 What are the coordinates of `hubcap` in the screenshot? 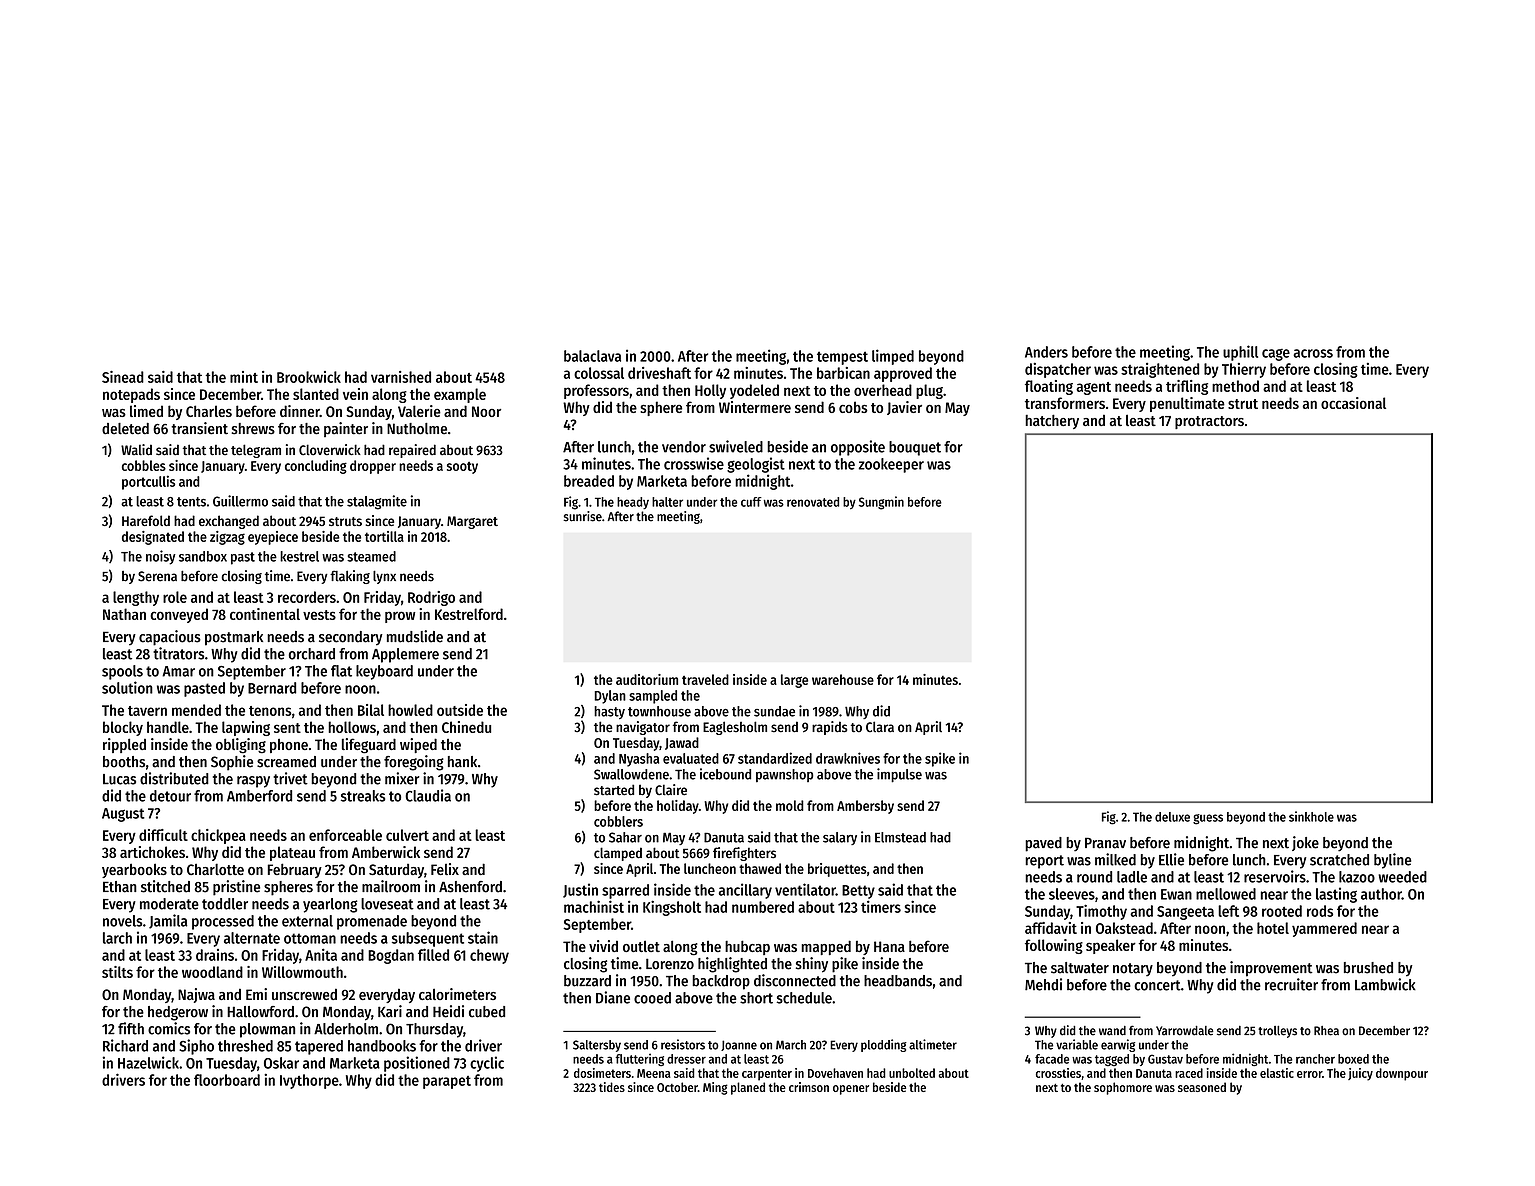 It's located at (747, 947).
